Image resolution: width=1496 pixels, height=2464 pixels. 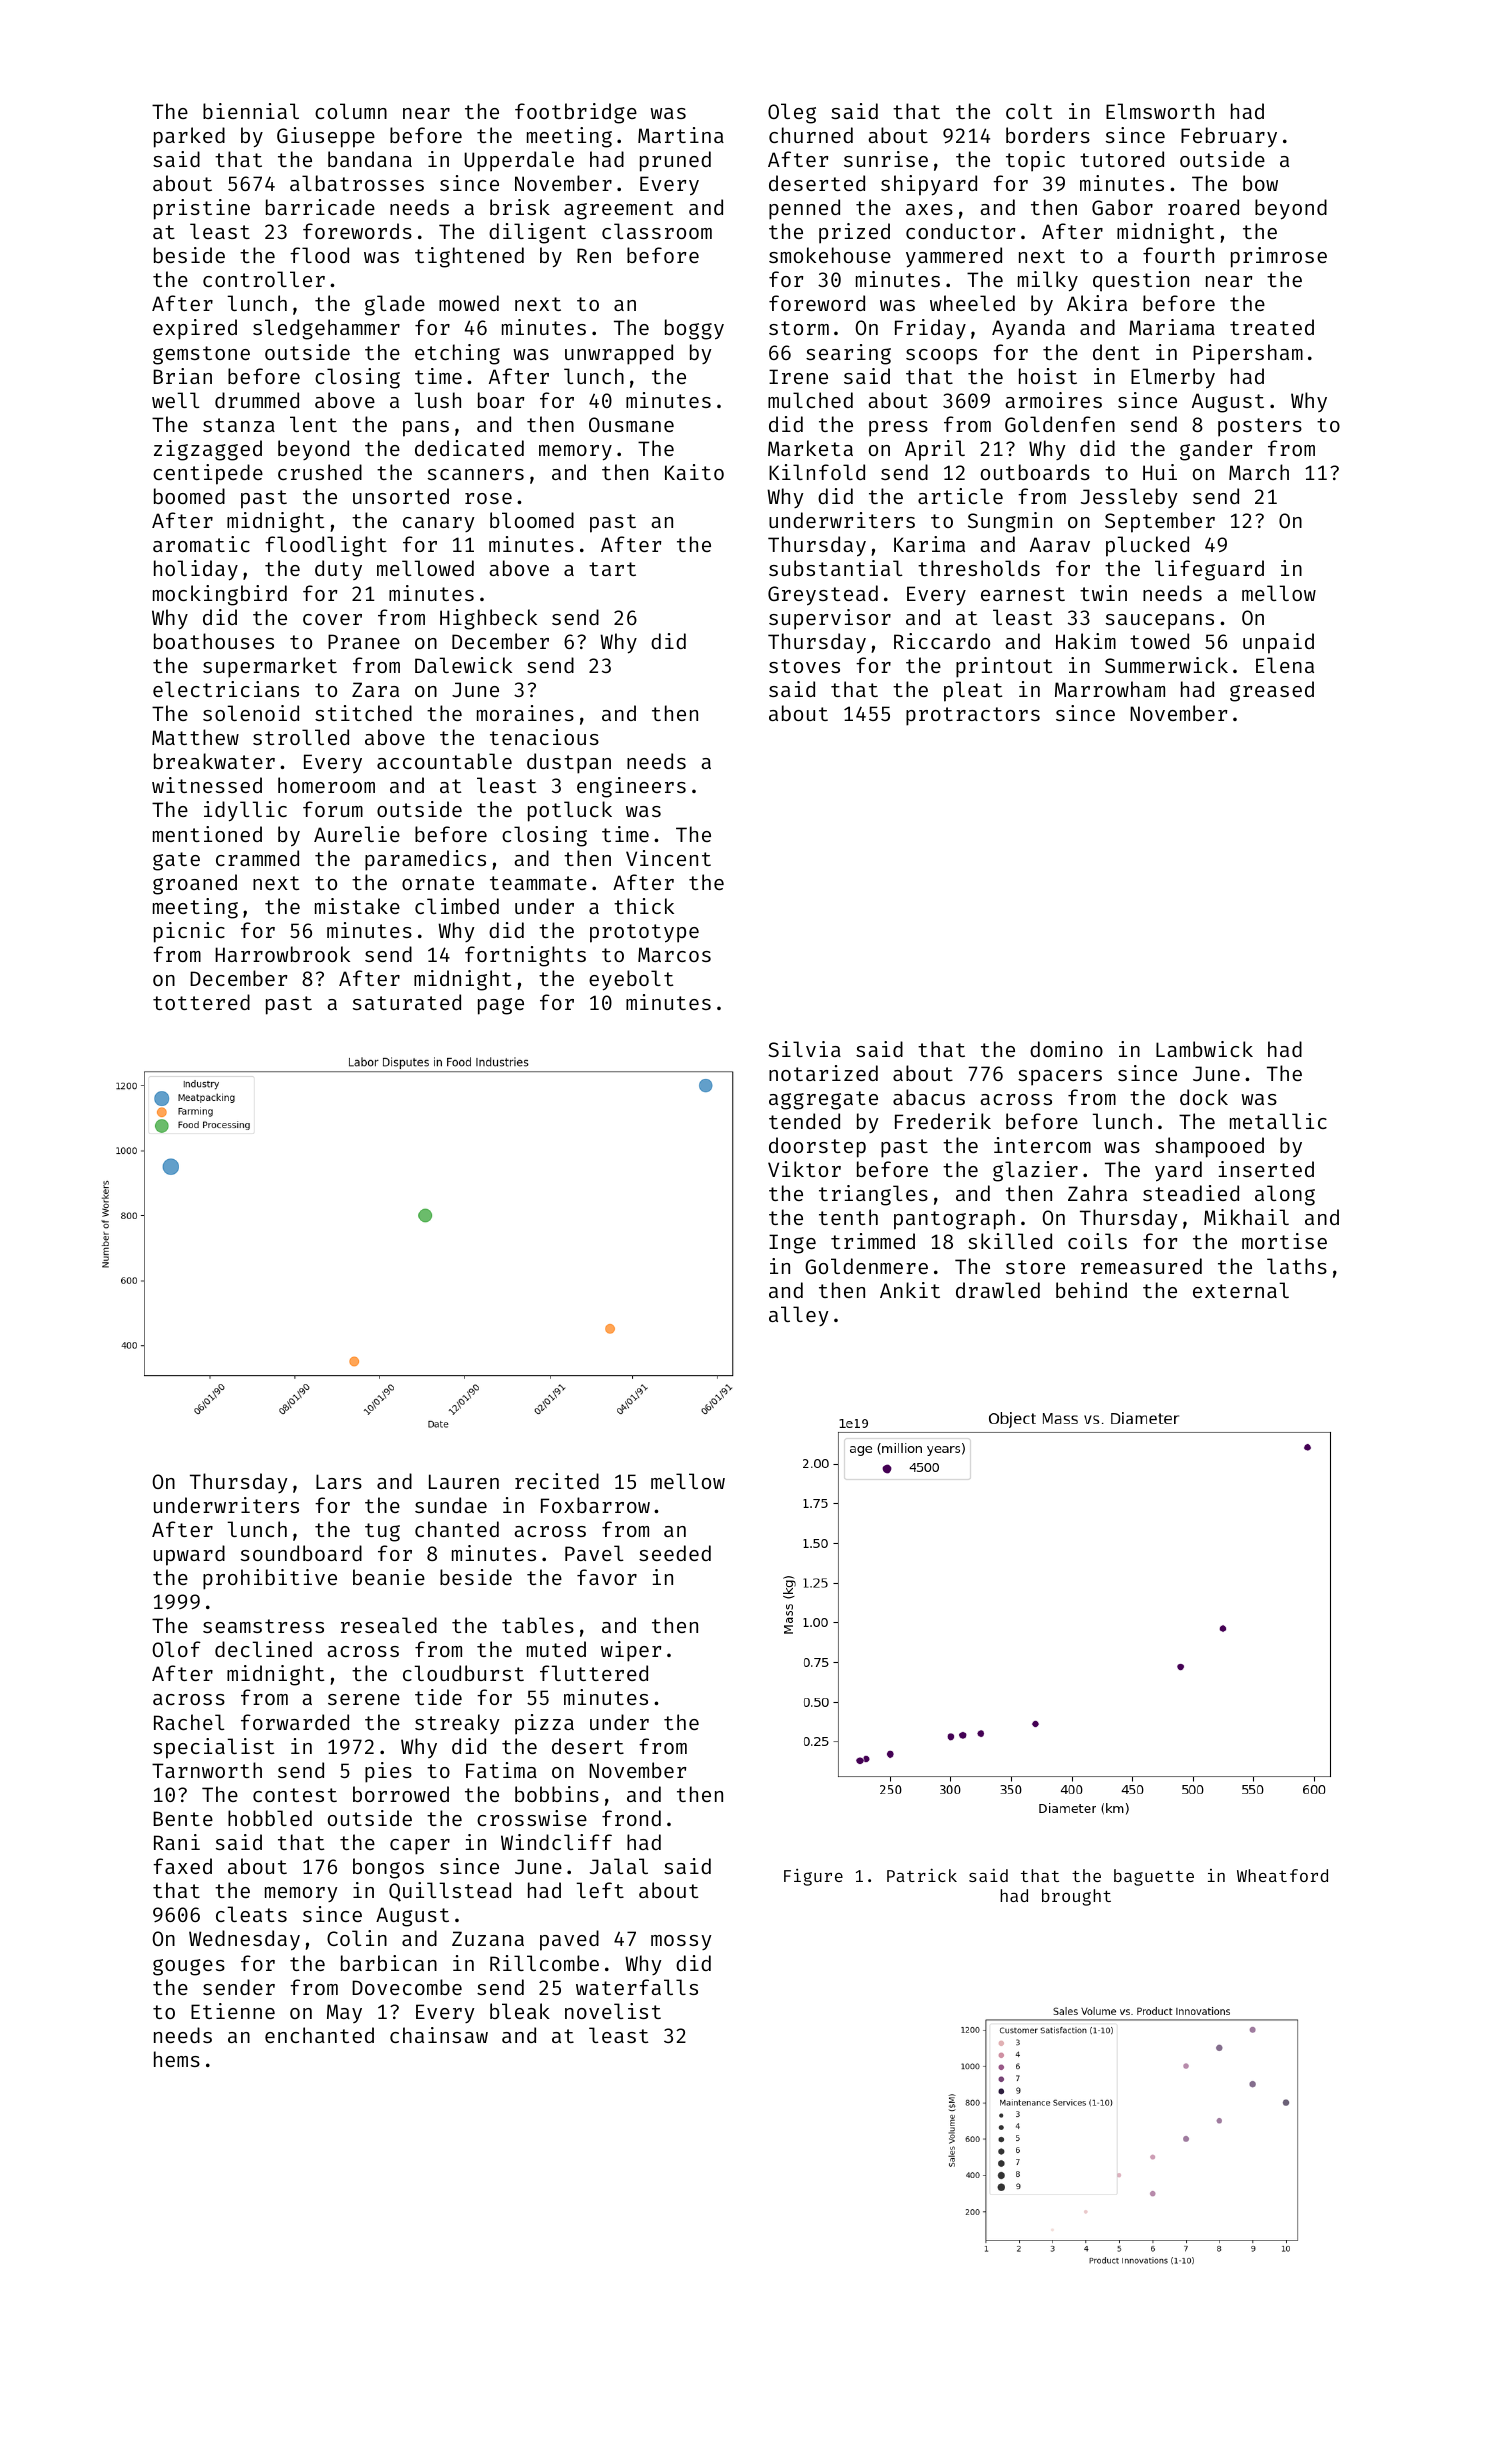 I want to click on brought, so click(x=1076, y=1897).
